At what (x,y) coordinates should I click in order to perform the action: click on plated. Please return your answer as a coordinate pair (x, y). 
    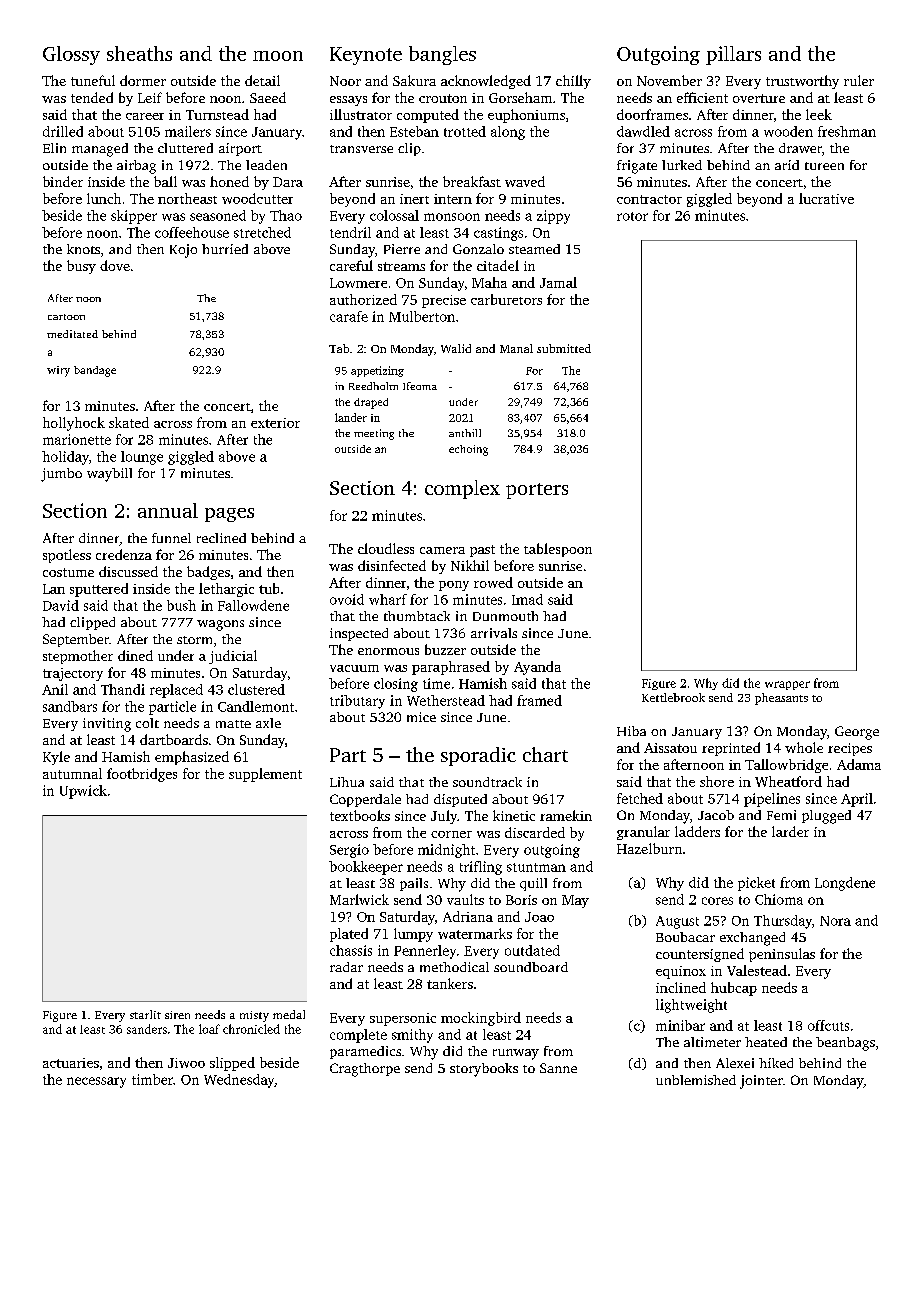
    Looking at the image, I should click on (349, 935).
